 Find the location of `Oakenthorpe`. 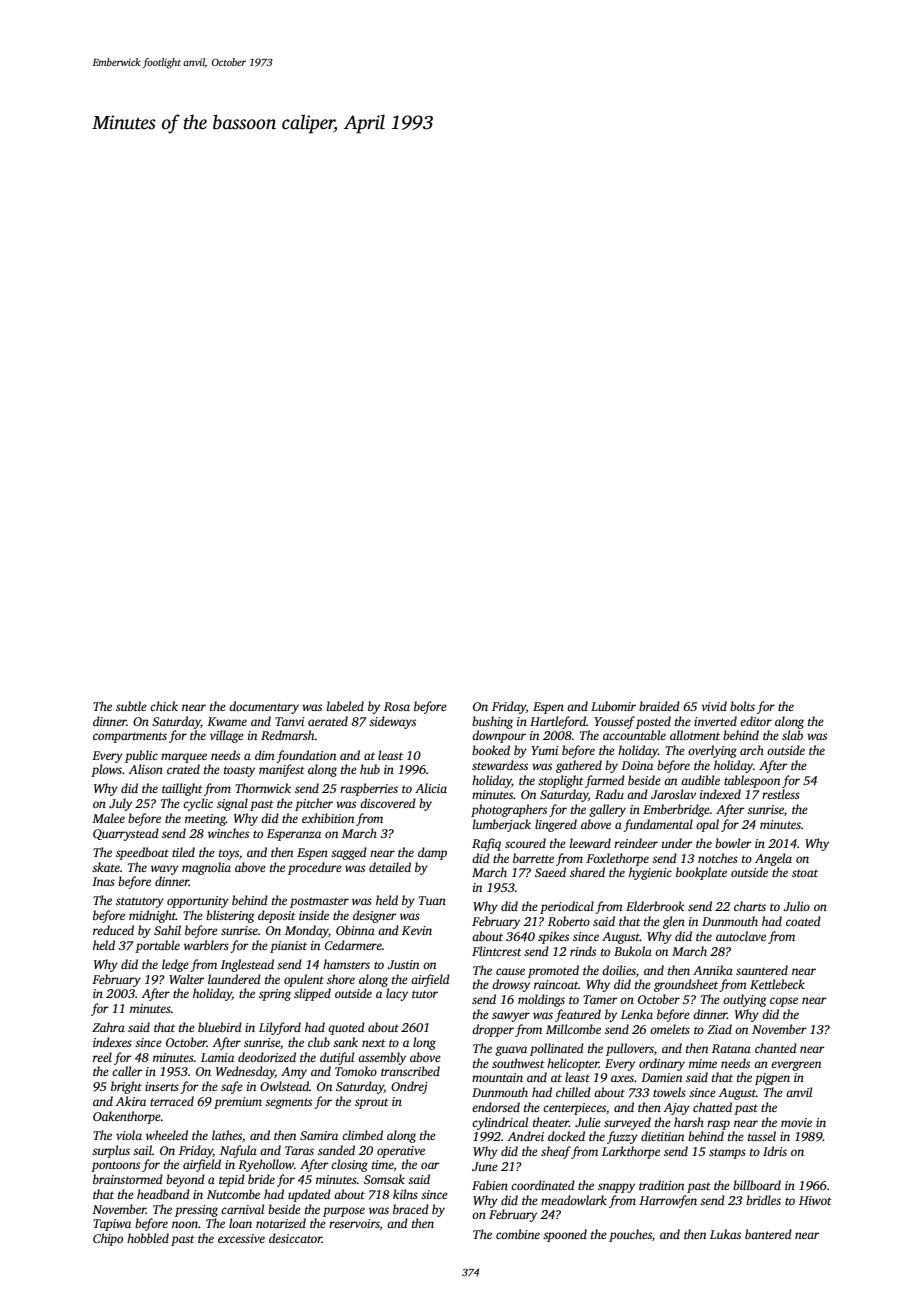

Oakenthorpe is located at coordinates (127, 1117).
